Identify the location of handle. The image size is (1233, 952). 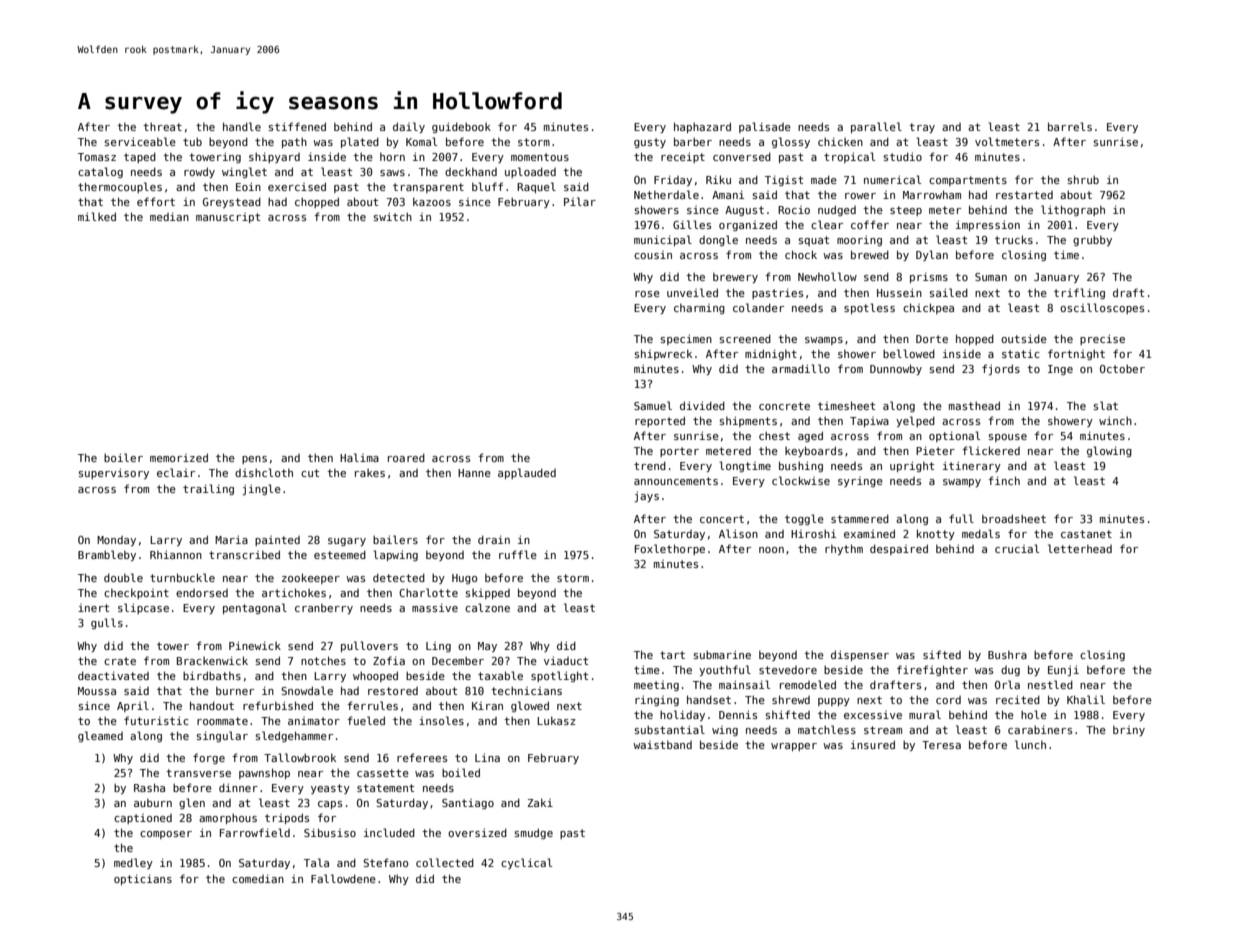
(242, 126).
